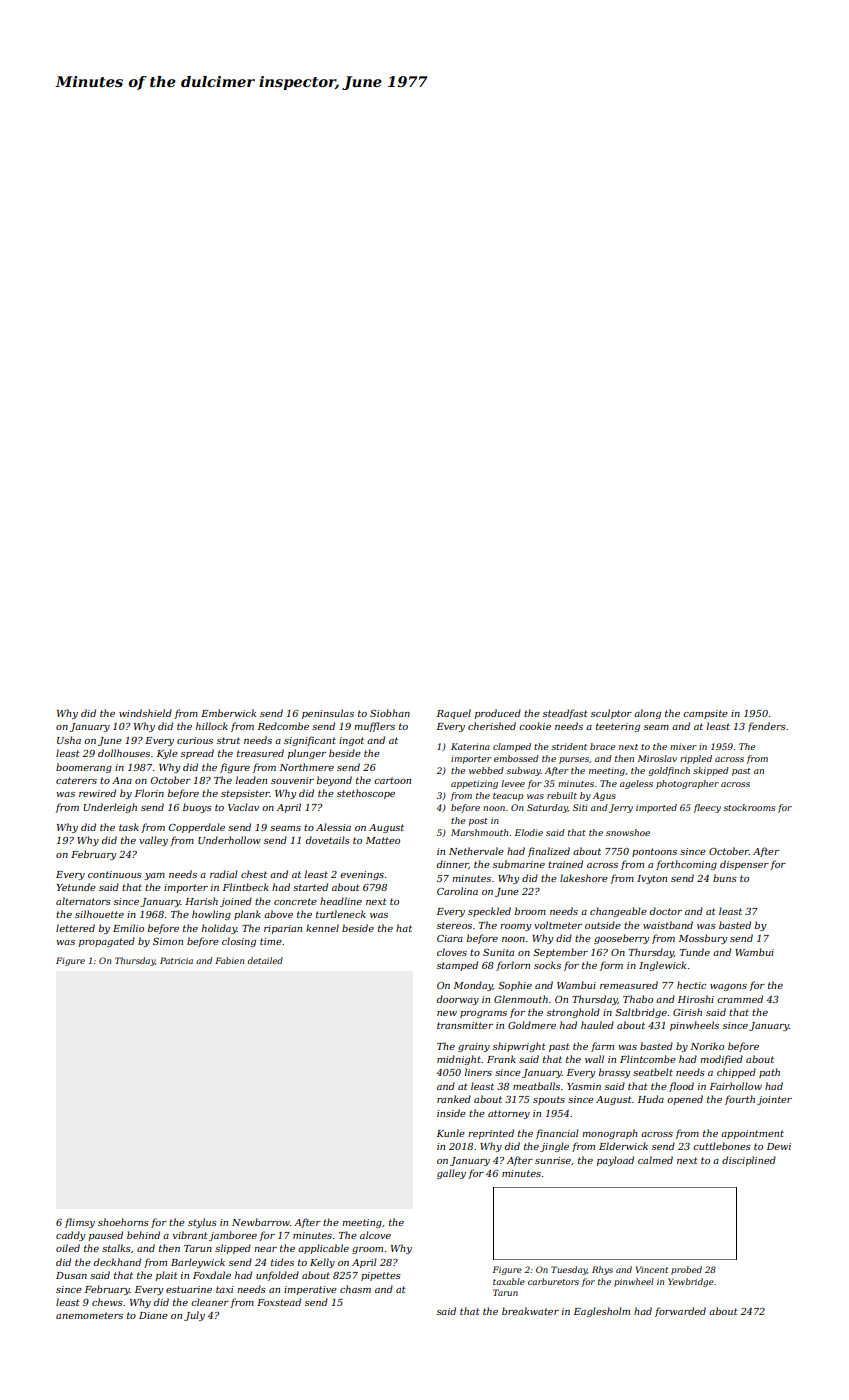 The image size is (849, 1400). I want to click on fenders, so click(767, 727).
